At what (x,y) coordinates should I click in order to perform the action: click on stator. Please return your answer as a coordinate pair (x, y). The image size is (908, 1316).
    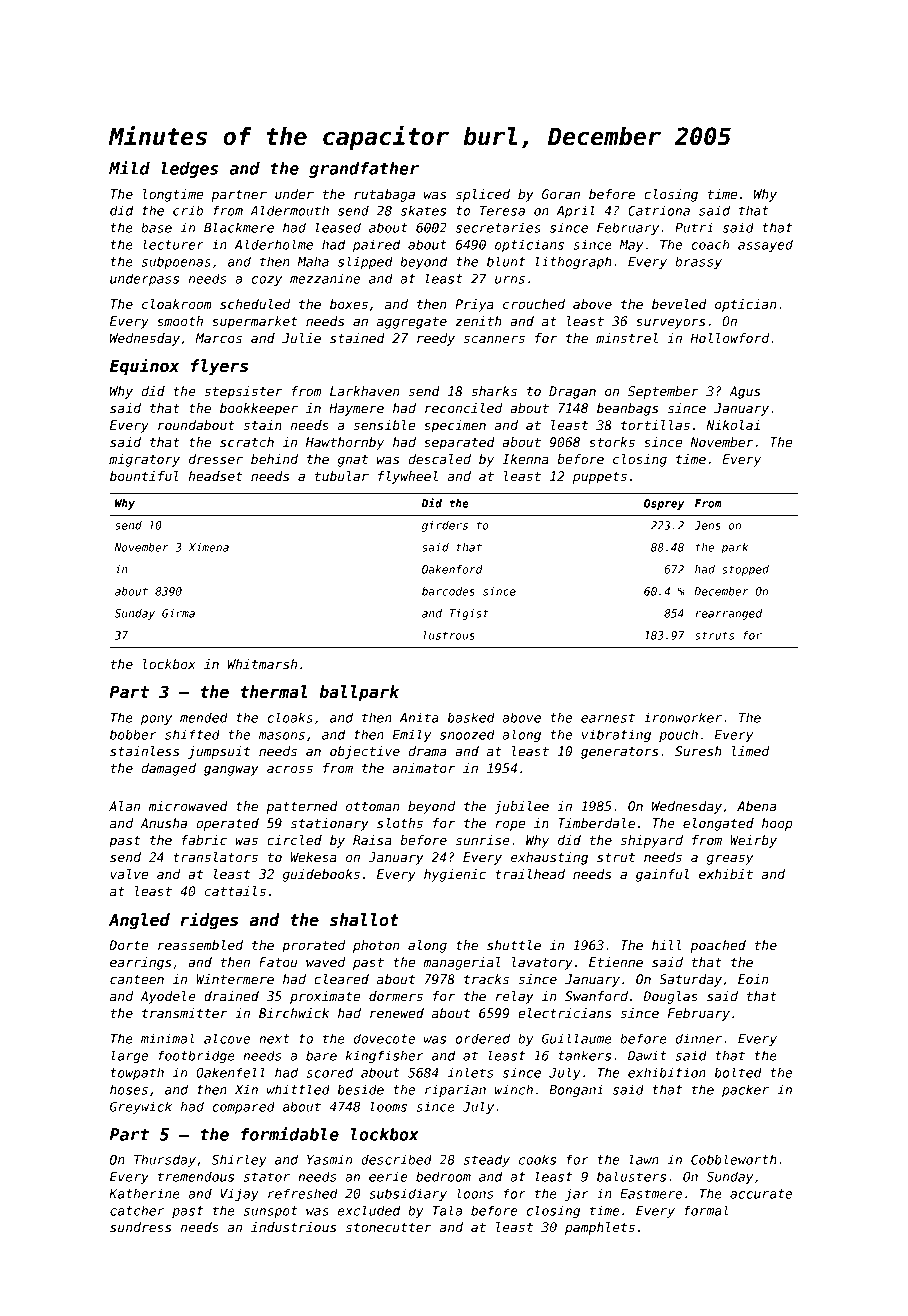
    Looking at the image, I should click on (267, 1177).
